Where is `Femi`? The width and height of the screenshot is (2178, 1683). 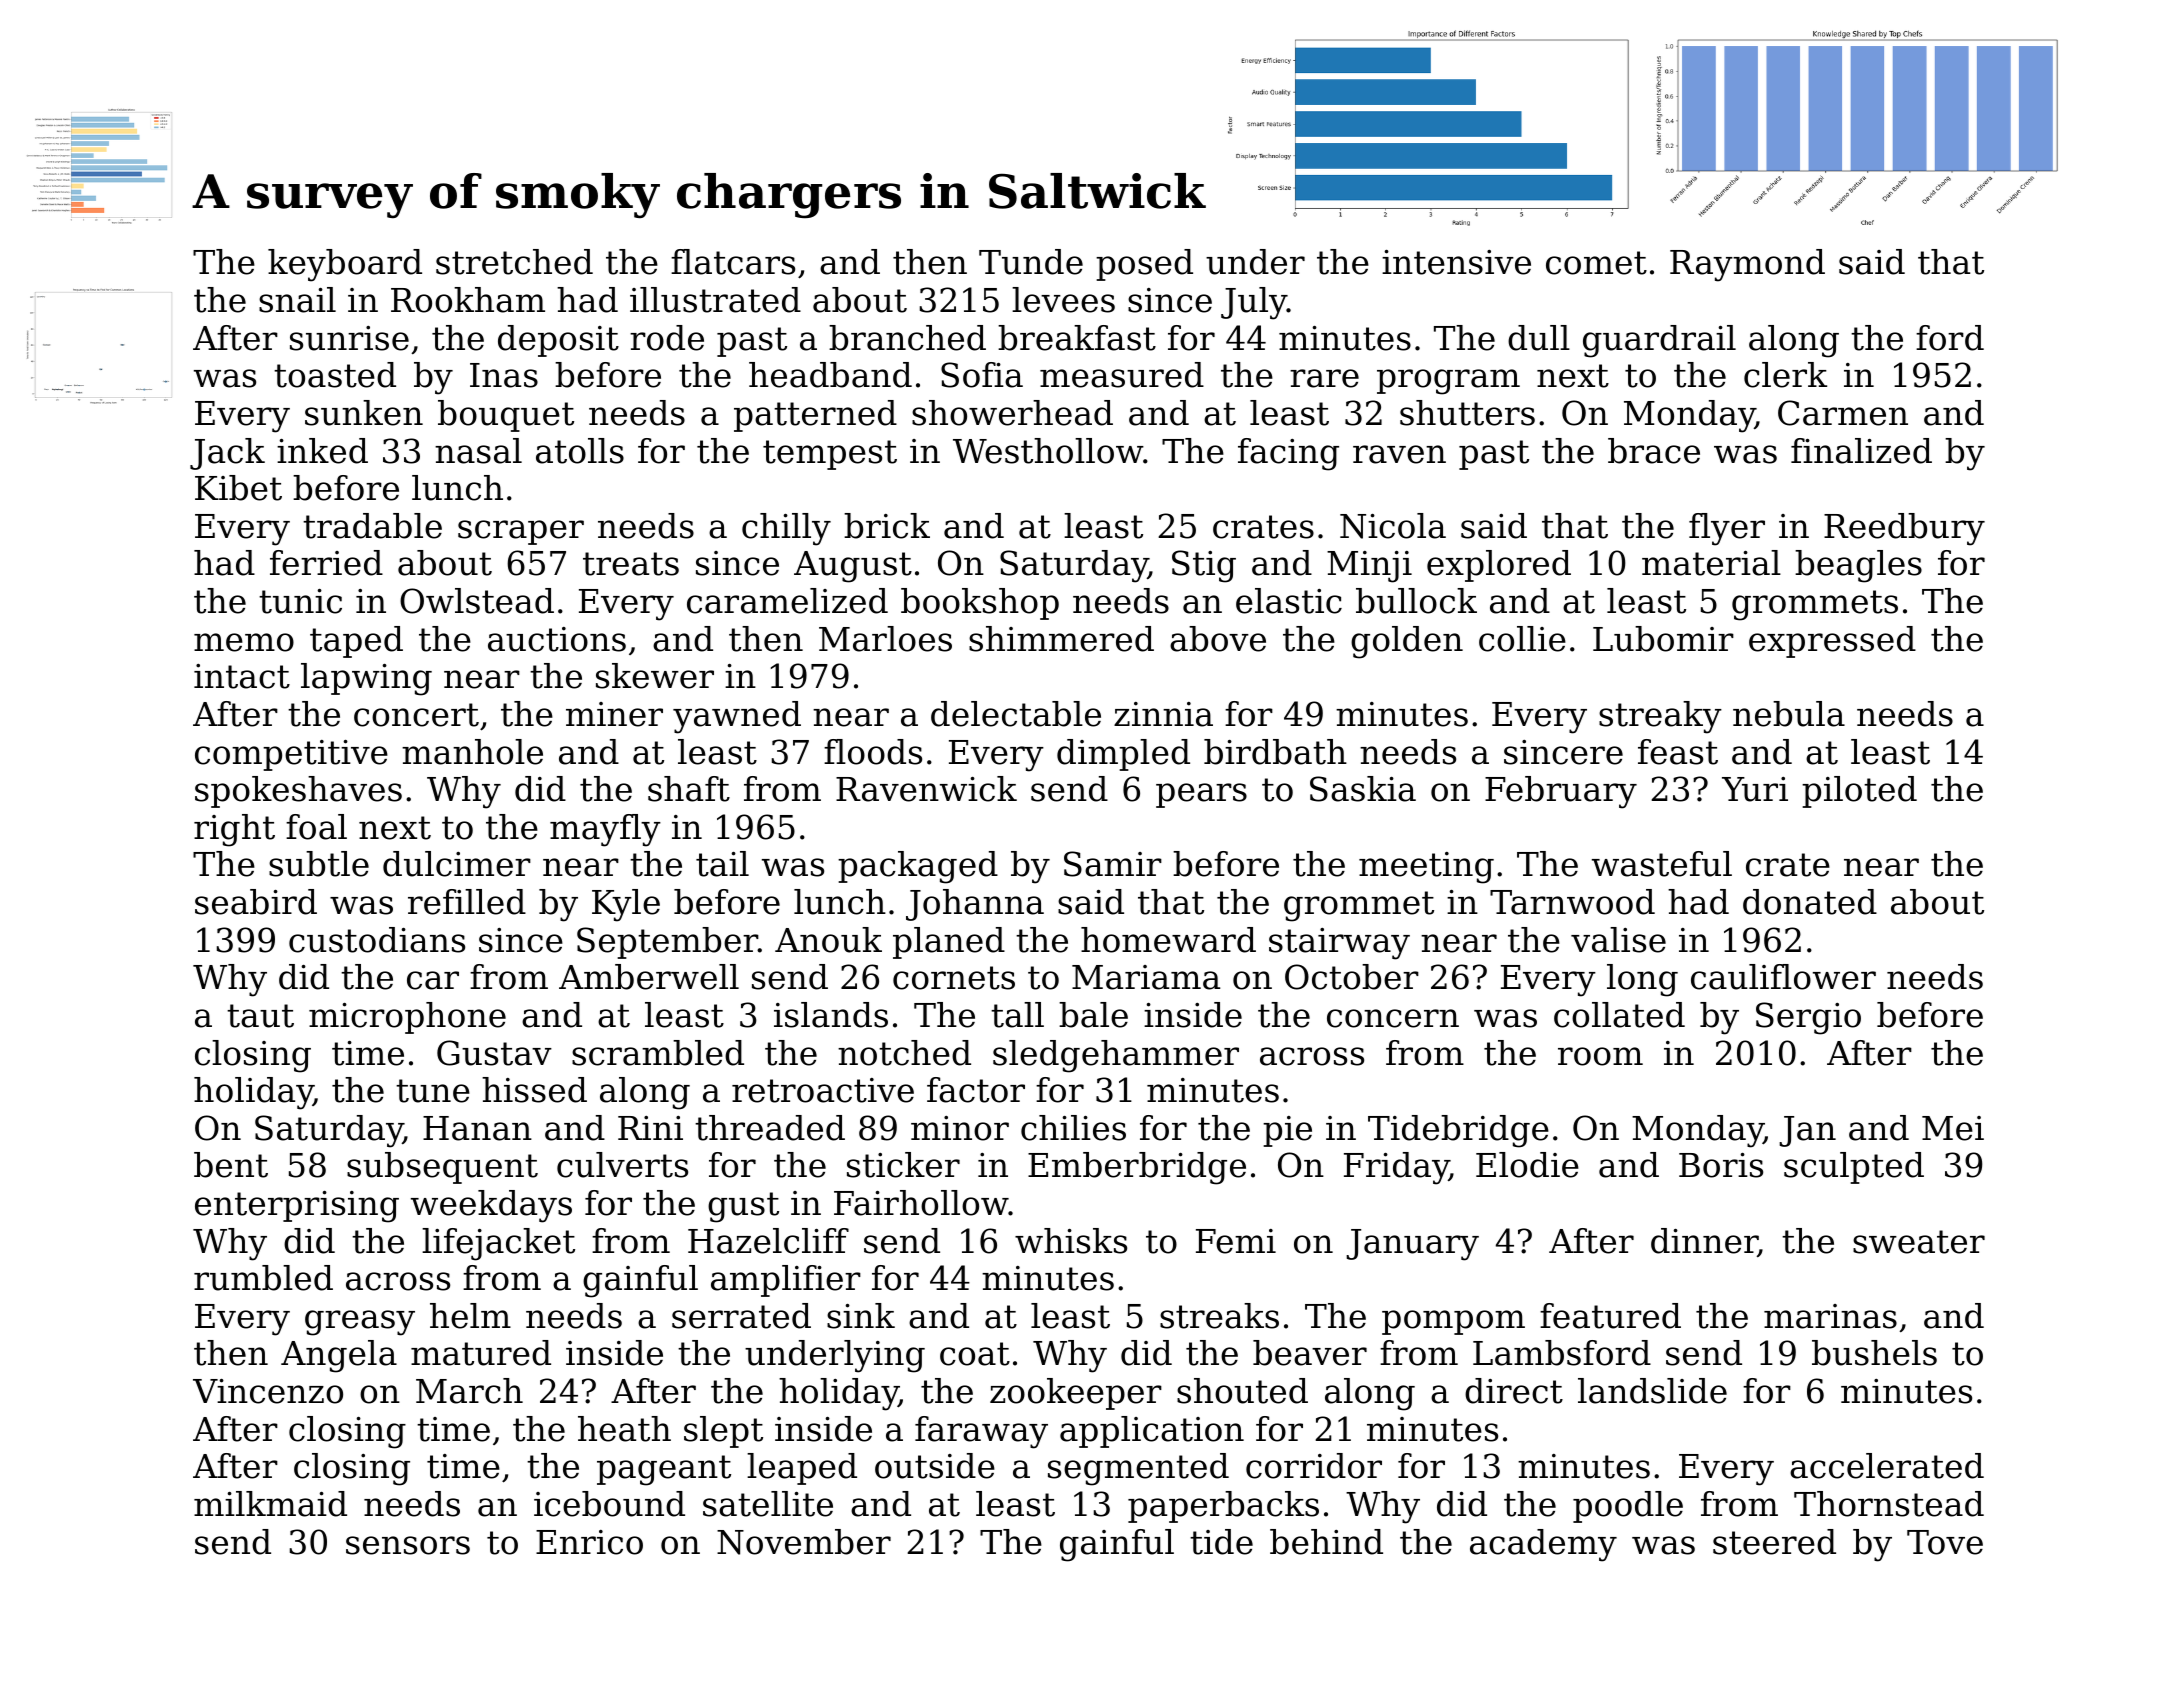 Femi is located at coordinates (1236, 1241).
